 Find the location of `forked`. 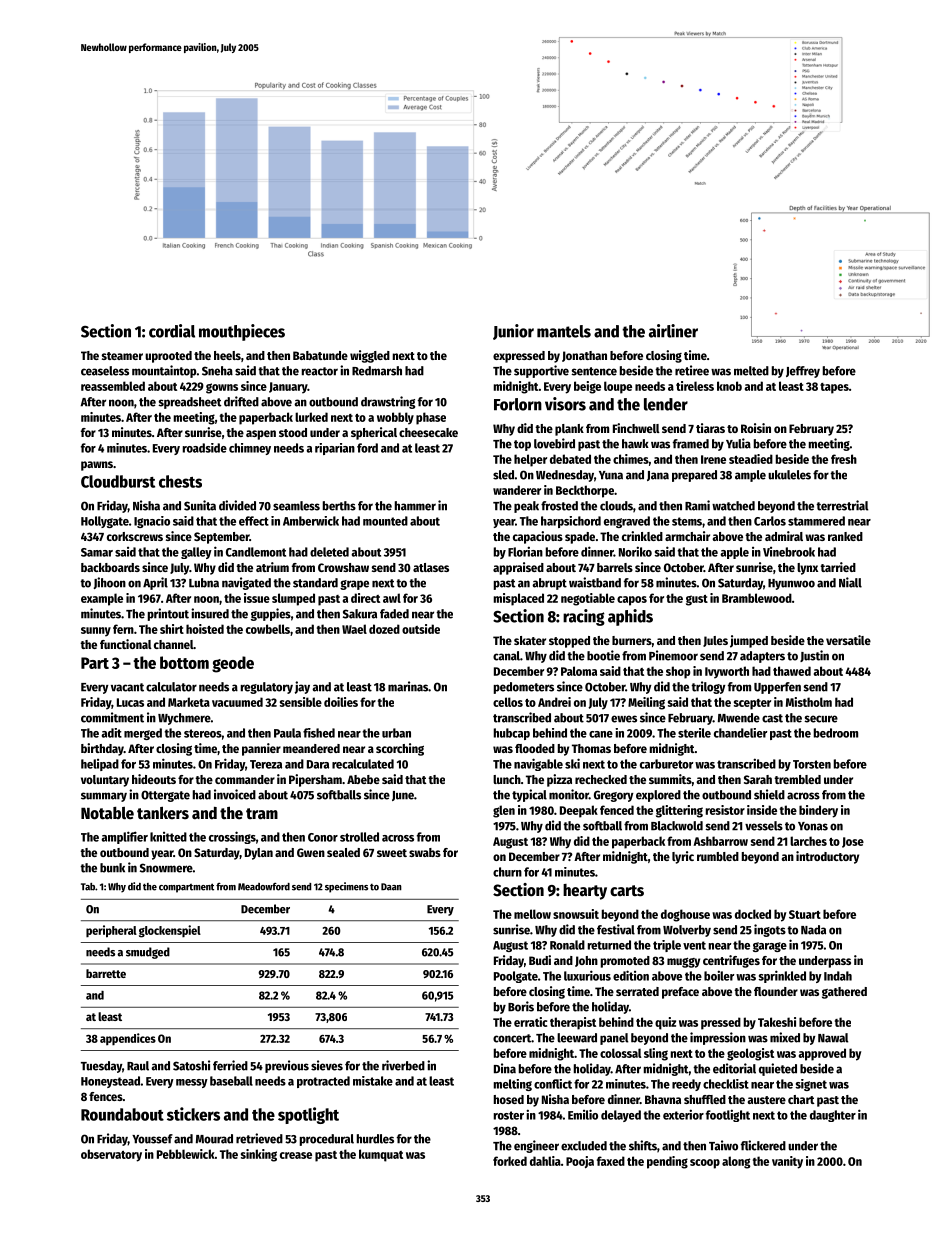

forked is located at coordinates (510, 1161).
